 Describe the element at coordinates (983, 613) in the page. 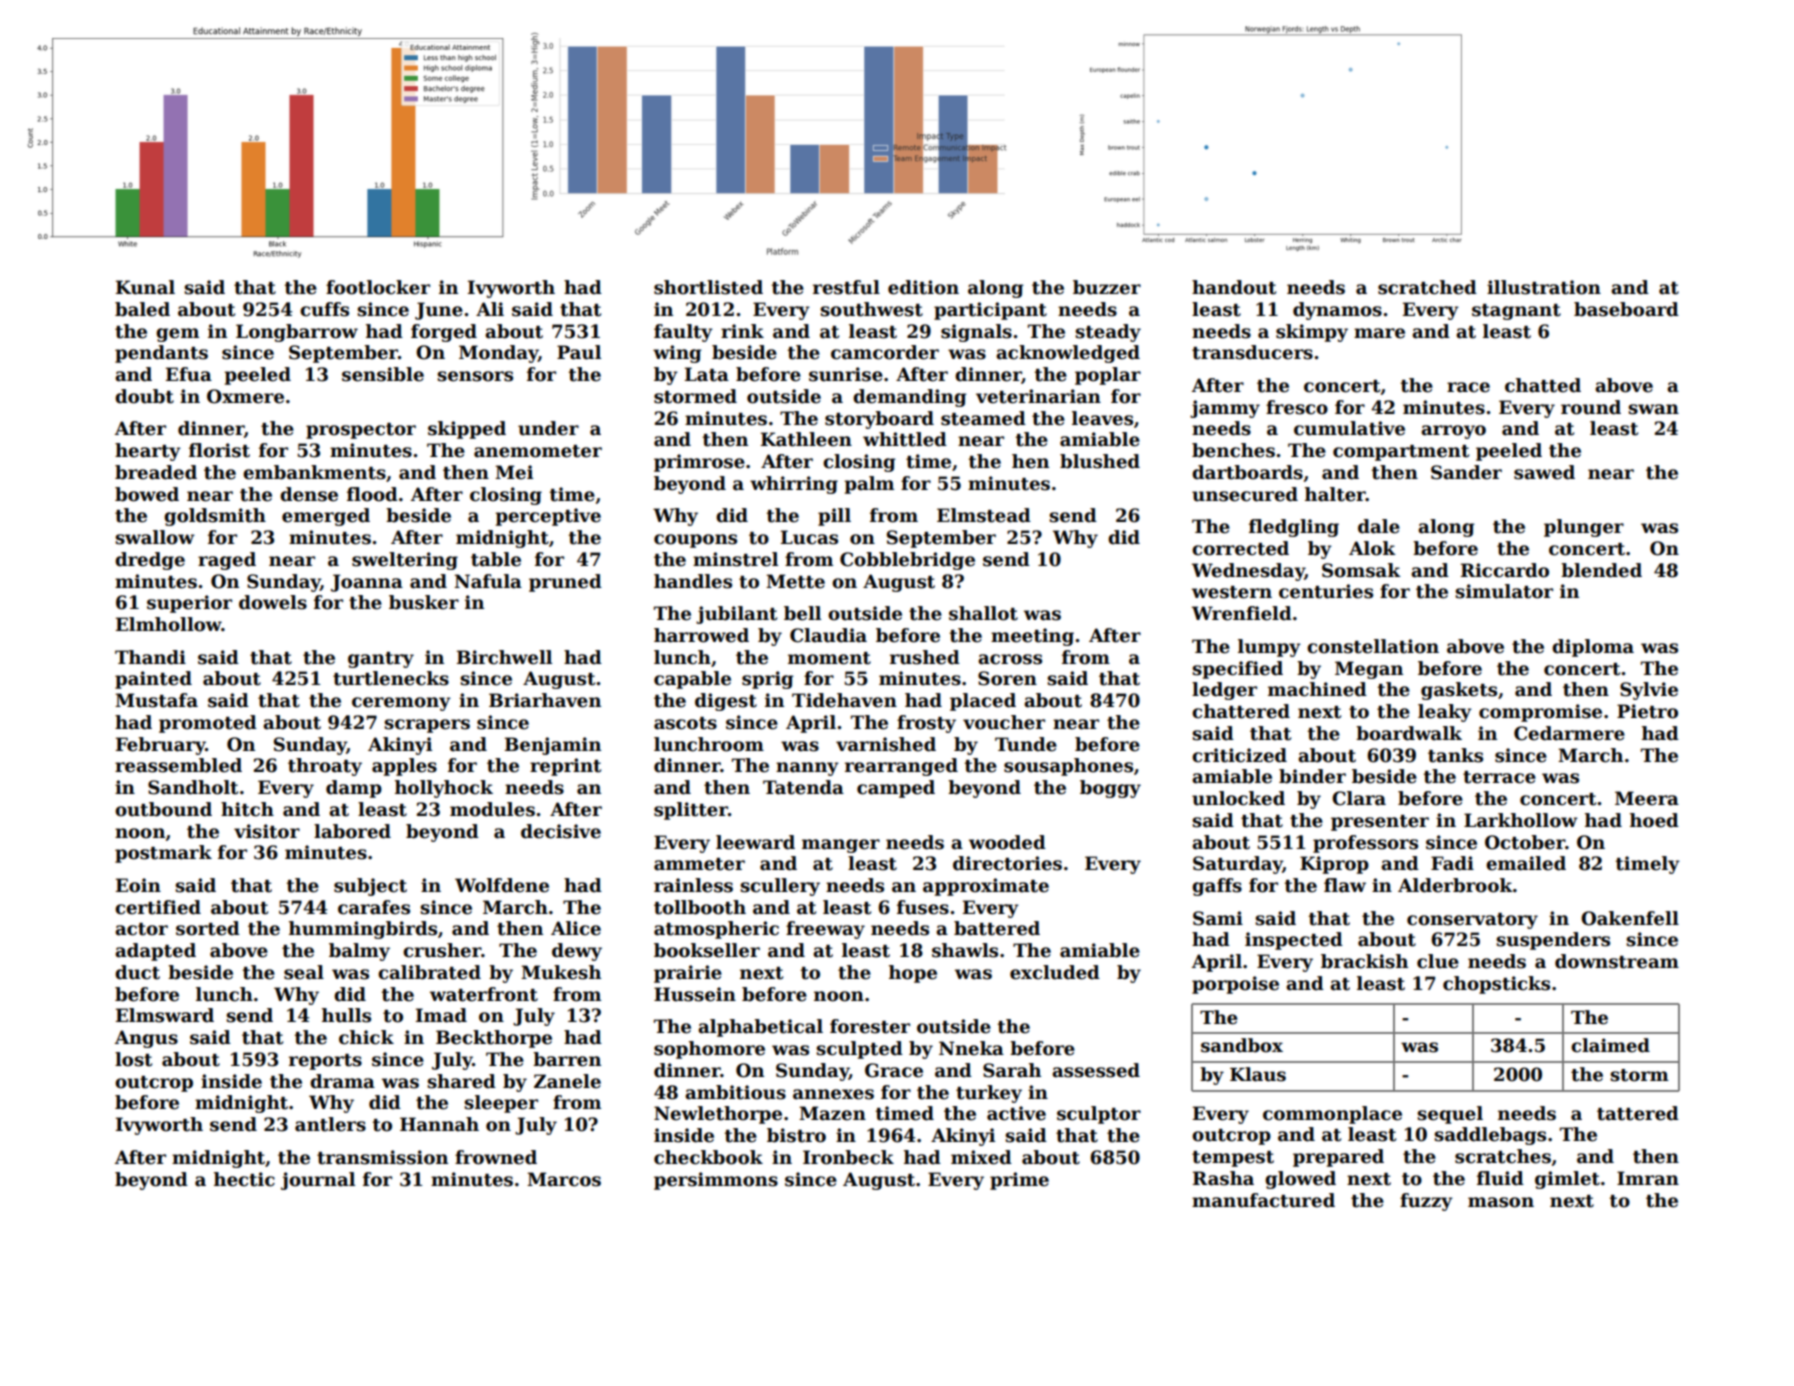

I see `shallot` at that location.
